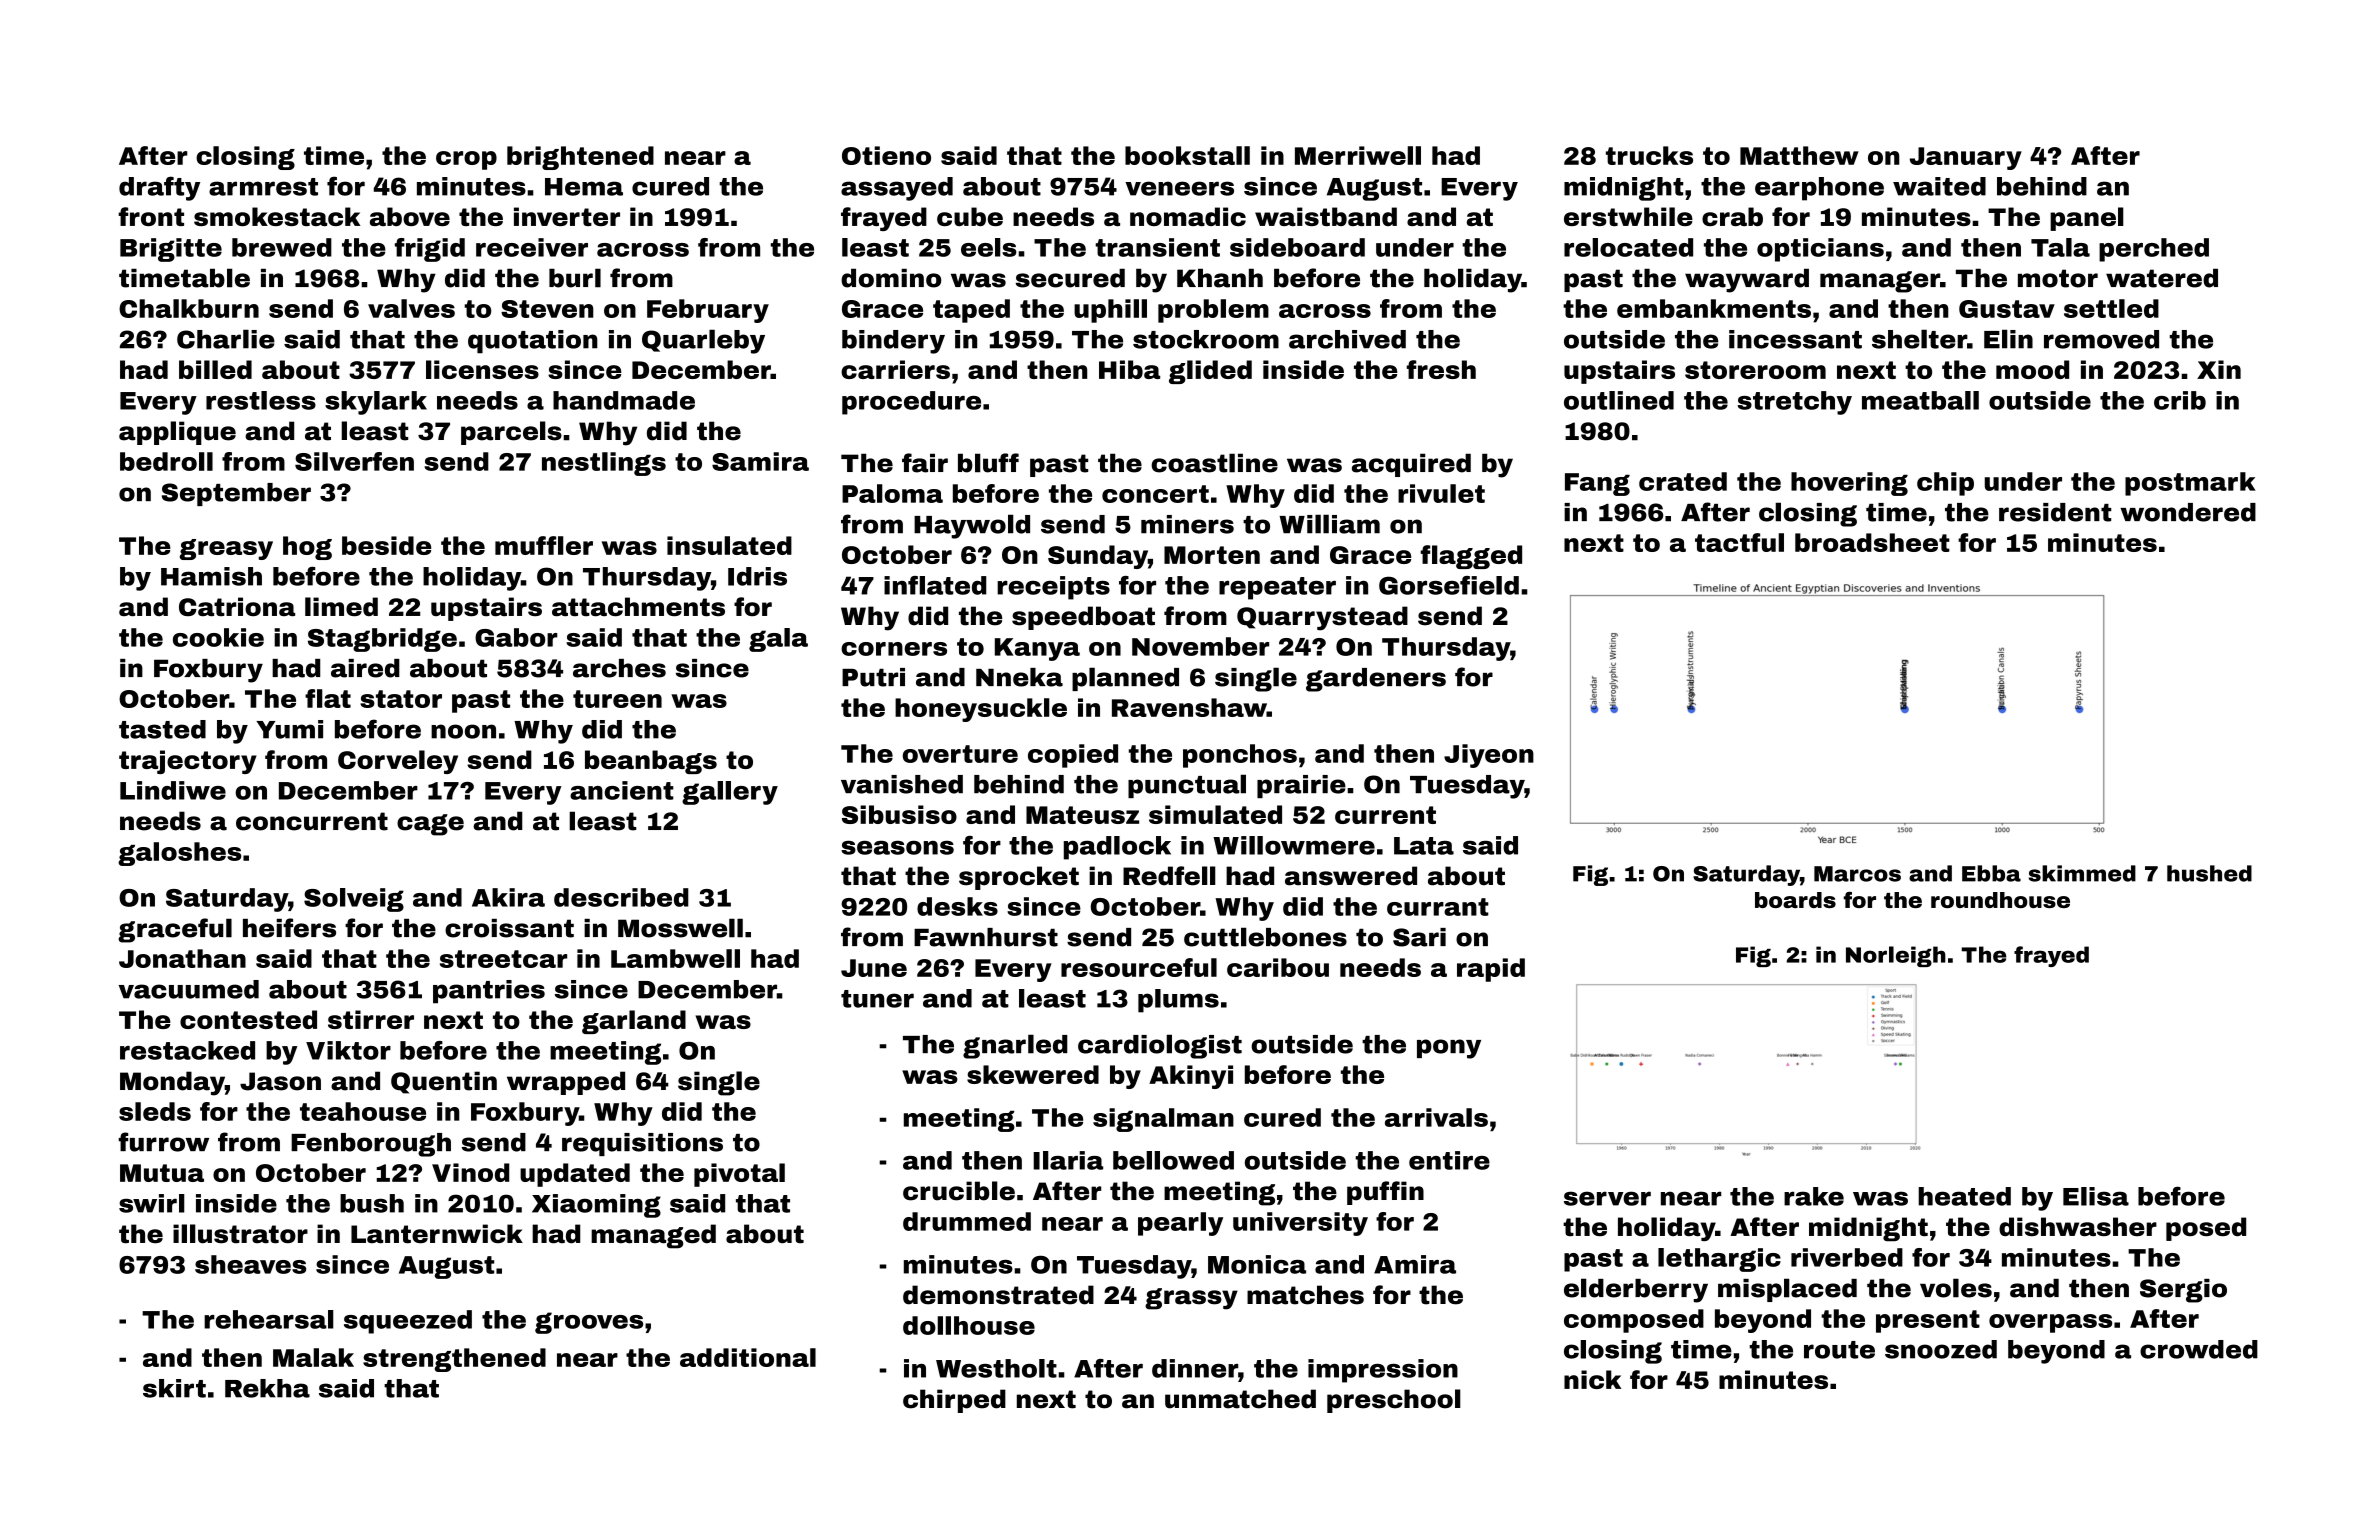 This screenshot has width=2380, height=1540. What do you see at coordinates (2209, 873) in the screenshot?
I see `hushed` at bounding box center [2209, 873].
